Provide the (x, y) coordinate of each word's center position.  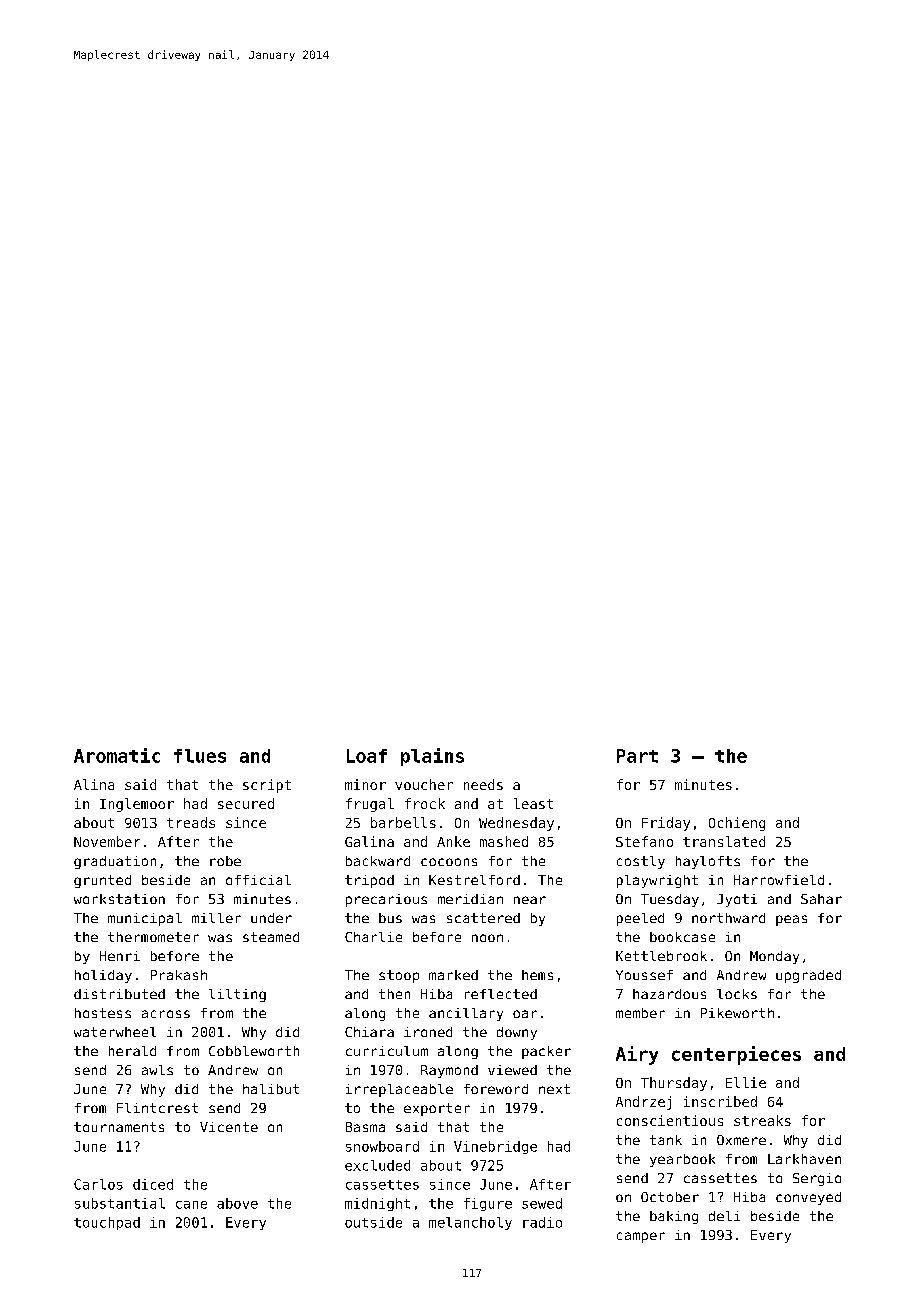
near (530, 900)
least (533, 803)
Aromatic (117, 755)
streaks (762, 1120)
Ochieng (737, 824)
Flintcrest (157, 1108)
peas (791, 920)
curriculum (387, 1051)
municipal (145, 919)
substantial (120, 1203)
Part (637, 756)
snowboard (382, 1146)
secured (246, 803)
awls (157, 1070)
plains (432, 757)
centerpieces (736, 1055)
